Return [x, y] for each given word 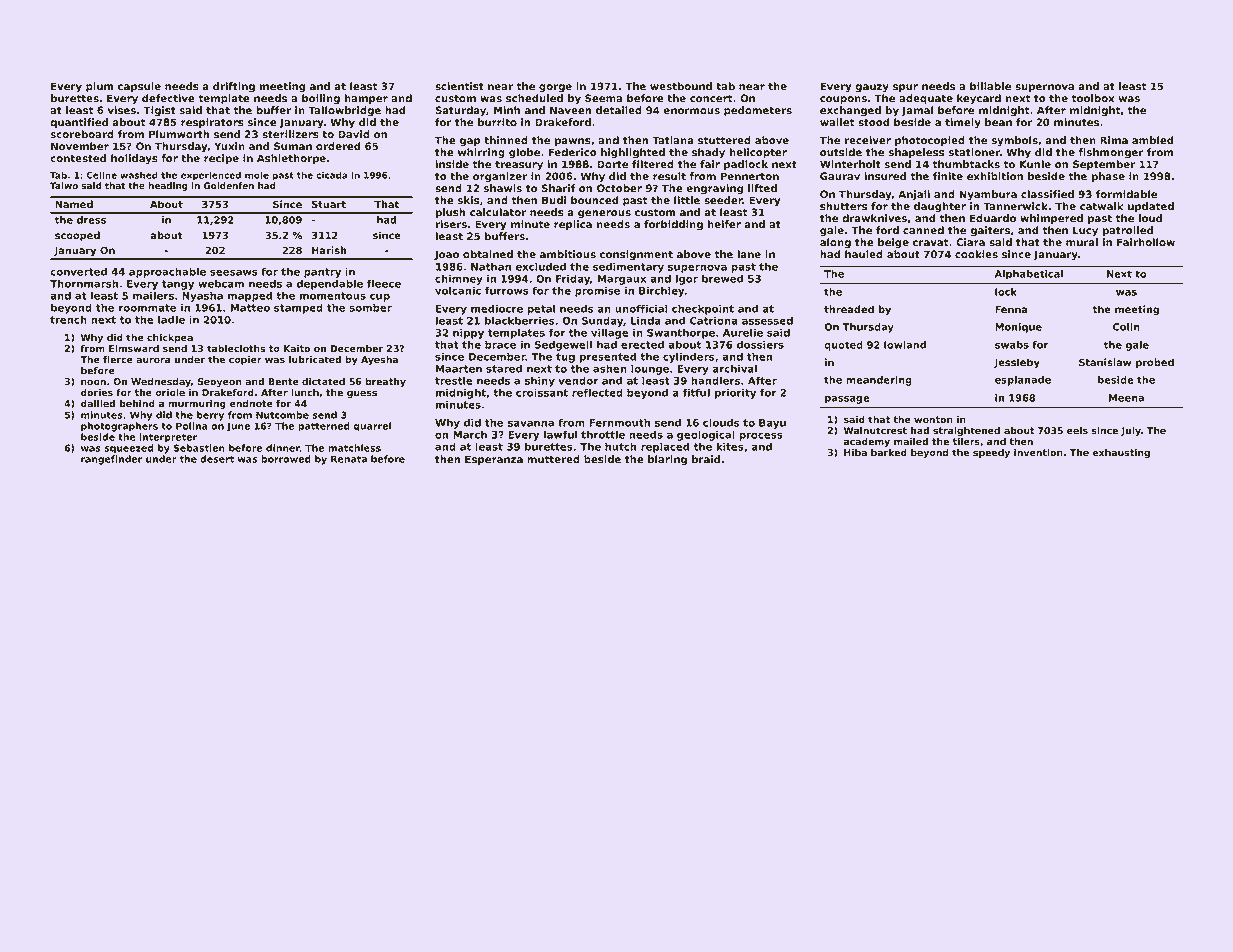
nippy [468, 333]
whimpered [1051, 219]
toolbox [1093, 98]
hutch [621, 446]
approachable [167, 272]
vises [122, 110]
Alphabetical [1029, 275]
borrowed [286, 459]
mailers [153, 295]
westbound [681, 86]
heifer [724, 224]
